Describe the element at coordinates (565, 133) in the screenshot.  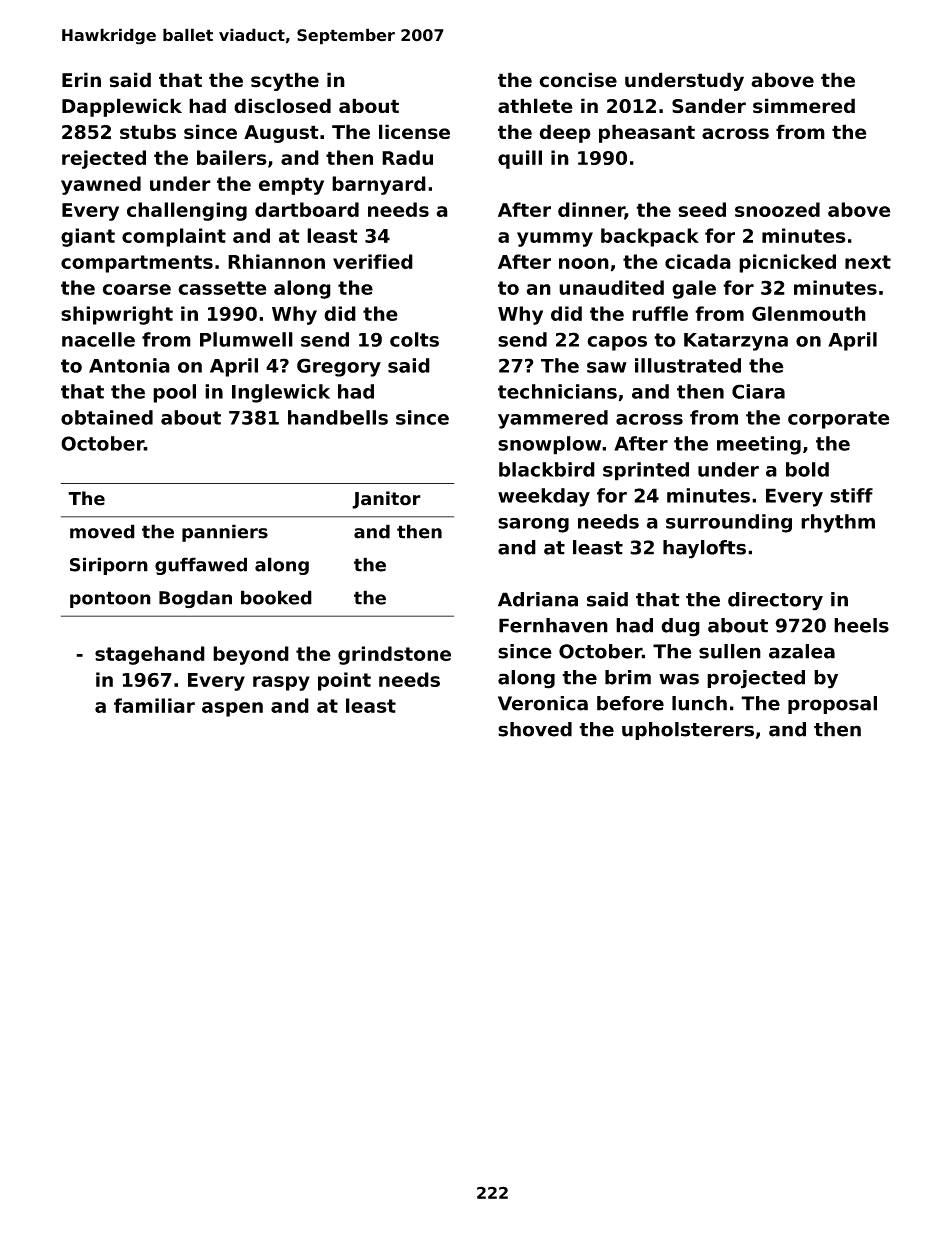
I see `deep` at that location.
